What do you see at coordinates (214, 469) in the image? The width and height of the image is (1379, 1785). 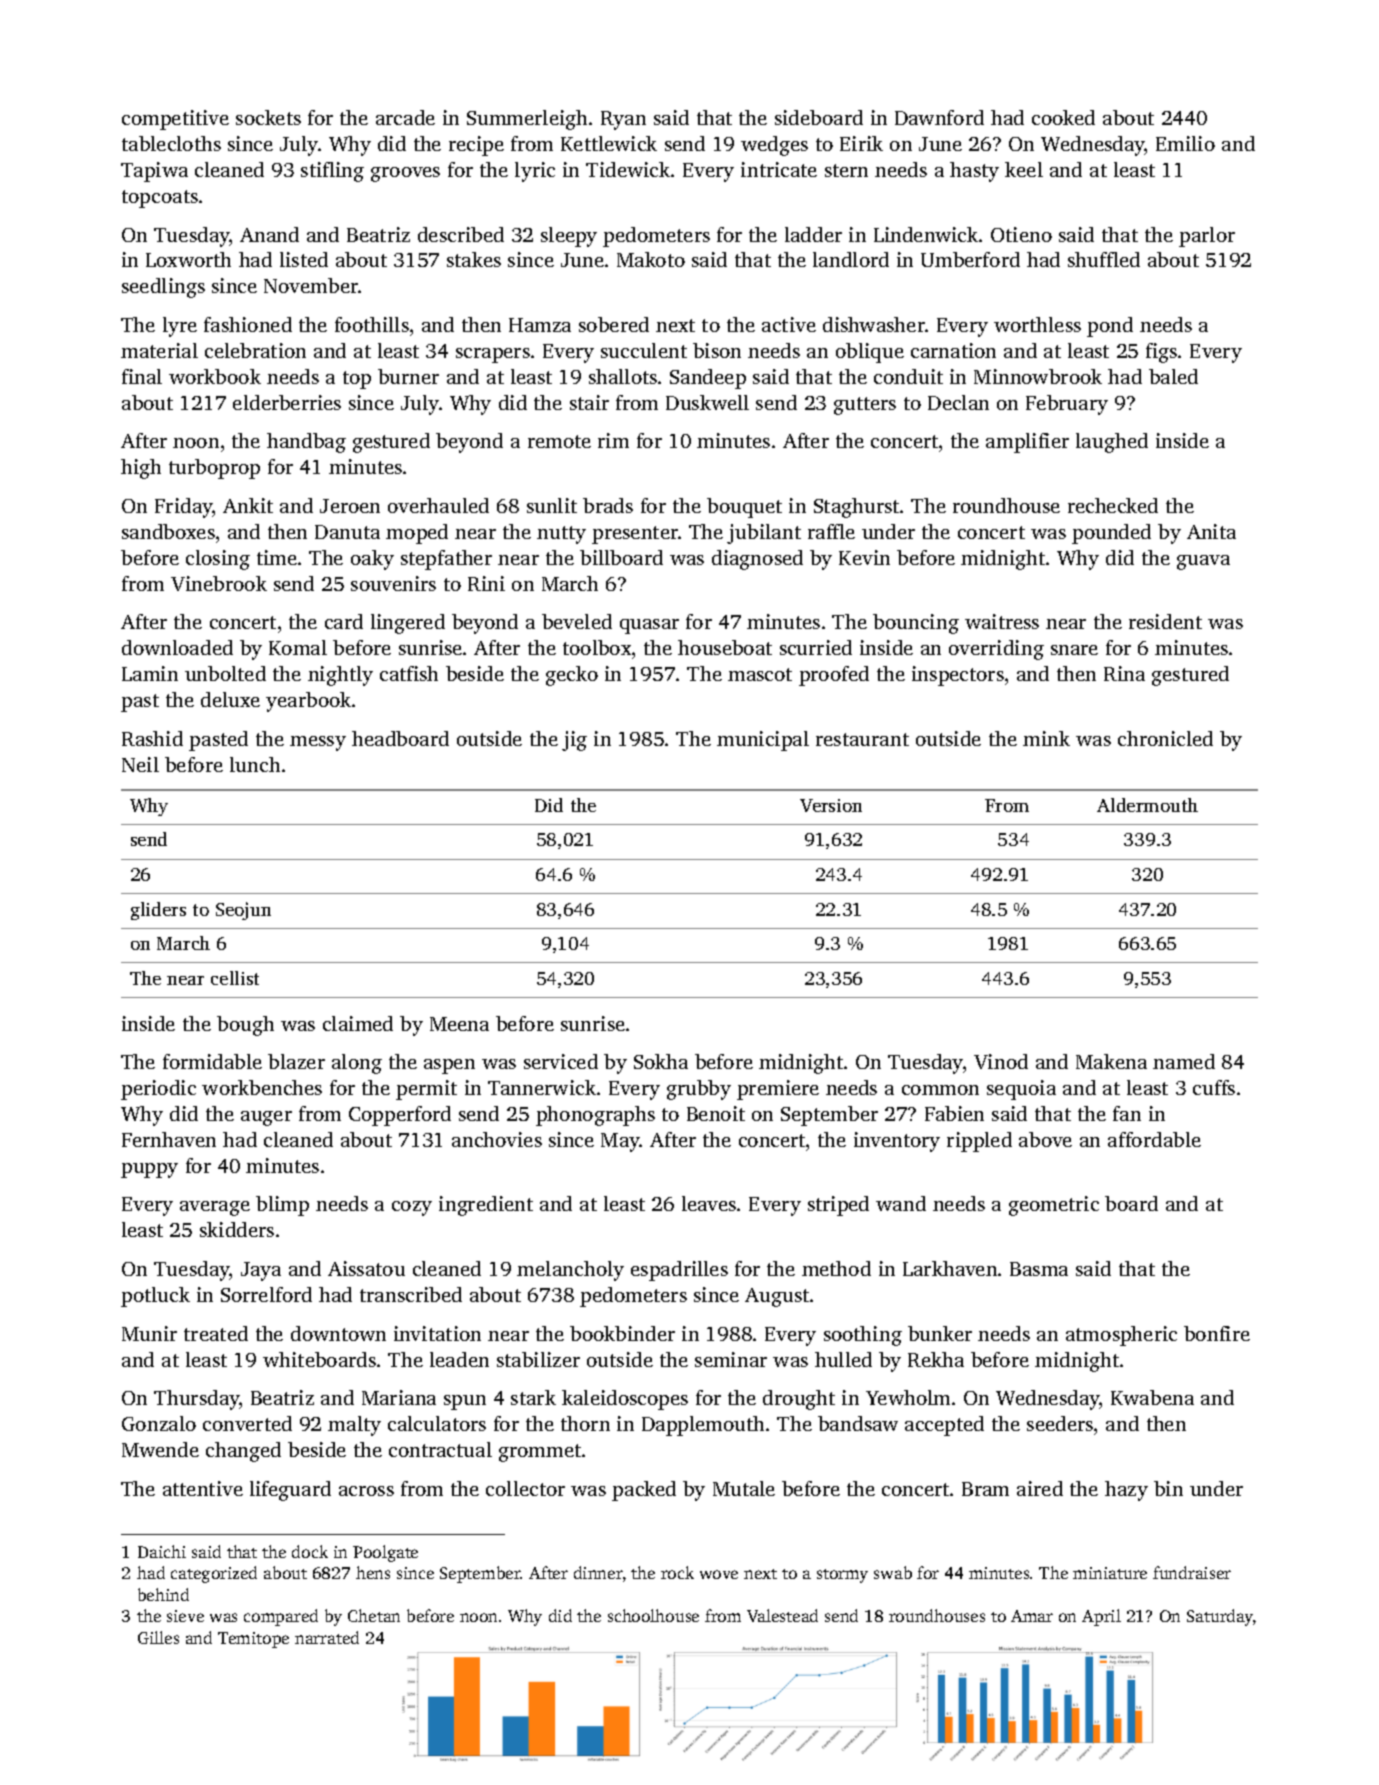 I see `turboprop` at bounding box center [214, 469].
